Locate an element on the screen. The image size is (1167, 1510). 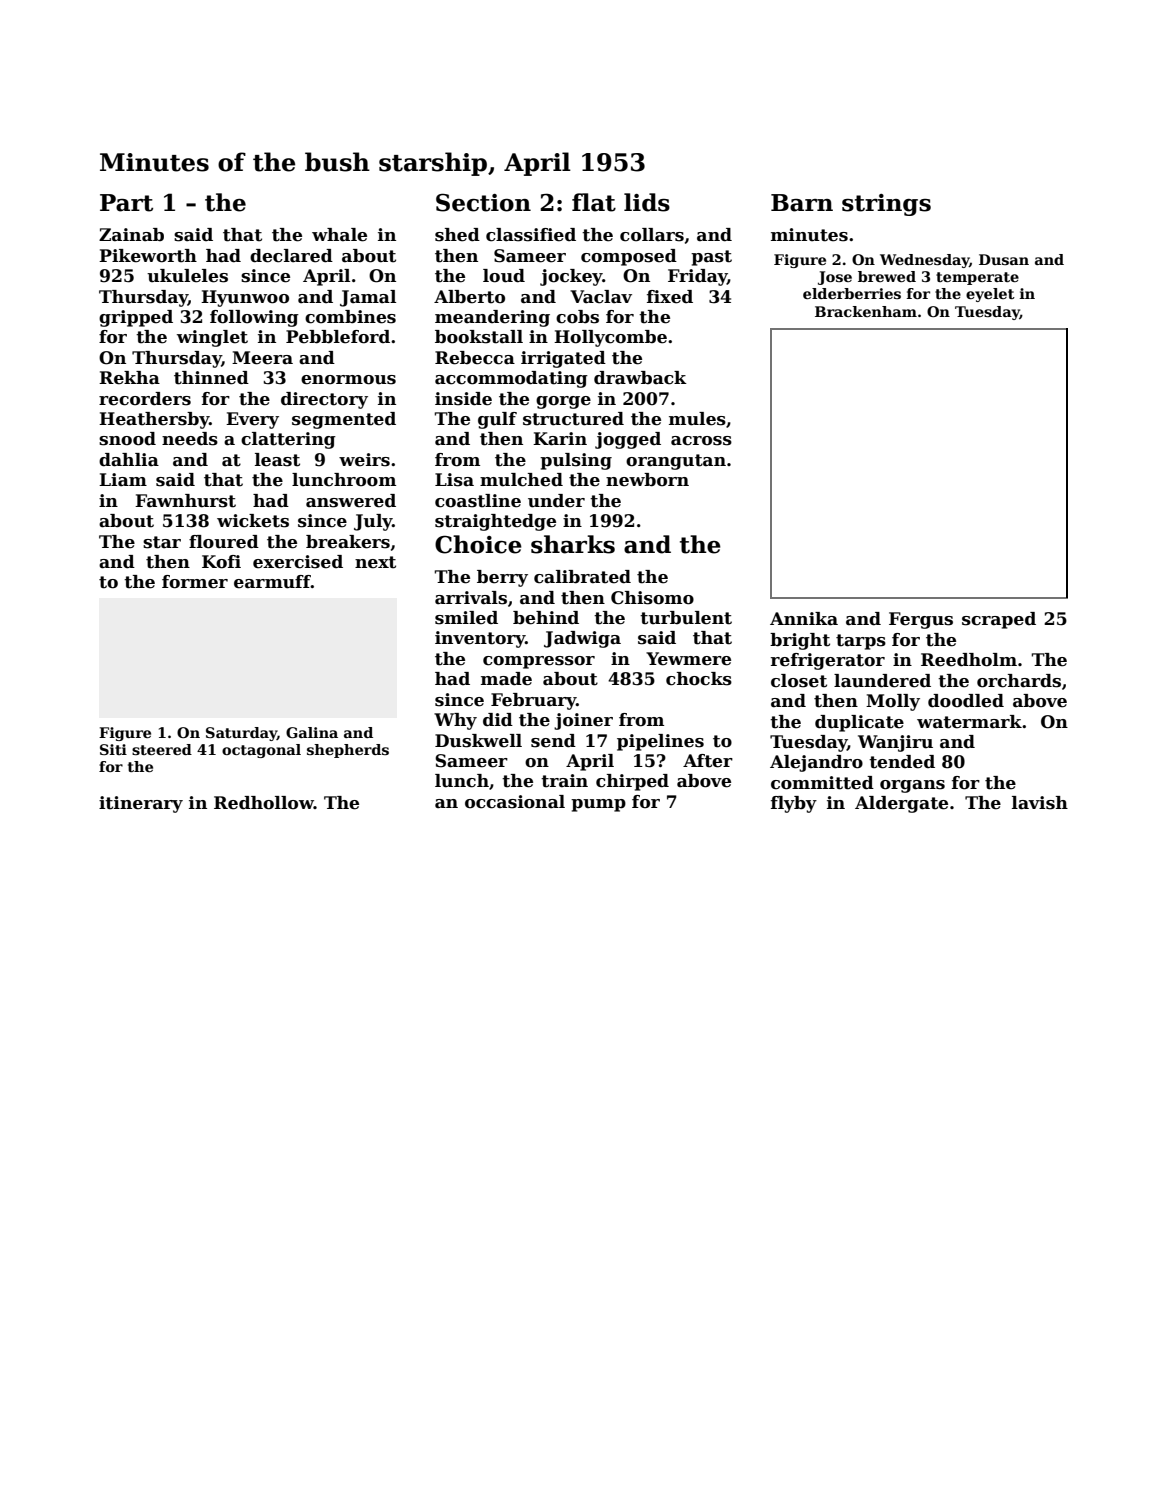
combines is located at coordinates (350, 317).
